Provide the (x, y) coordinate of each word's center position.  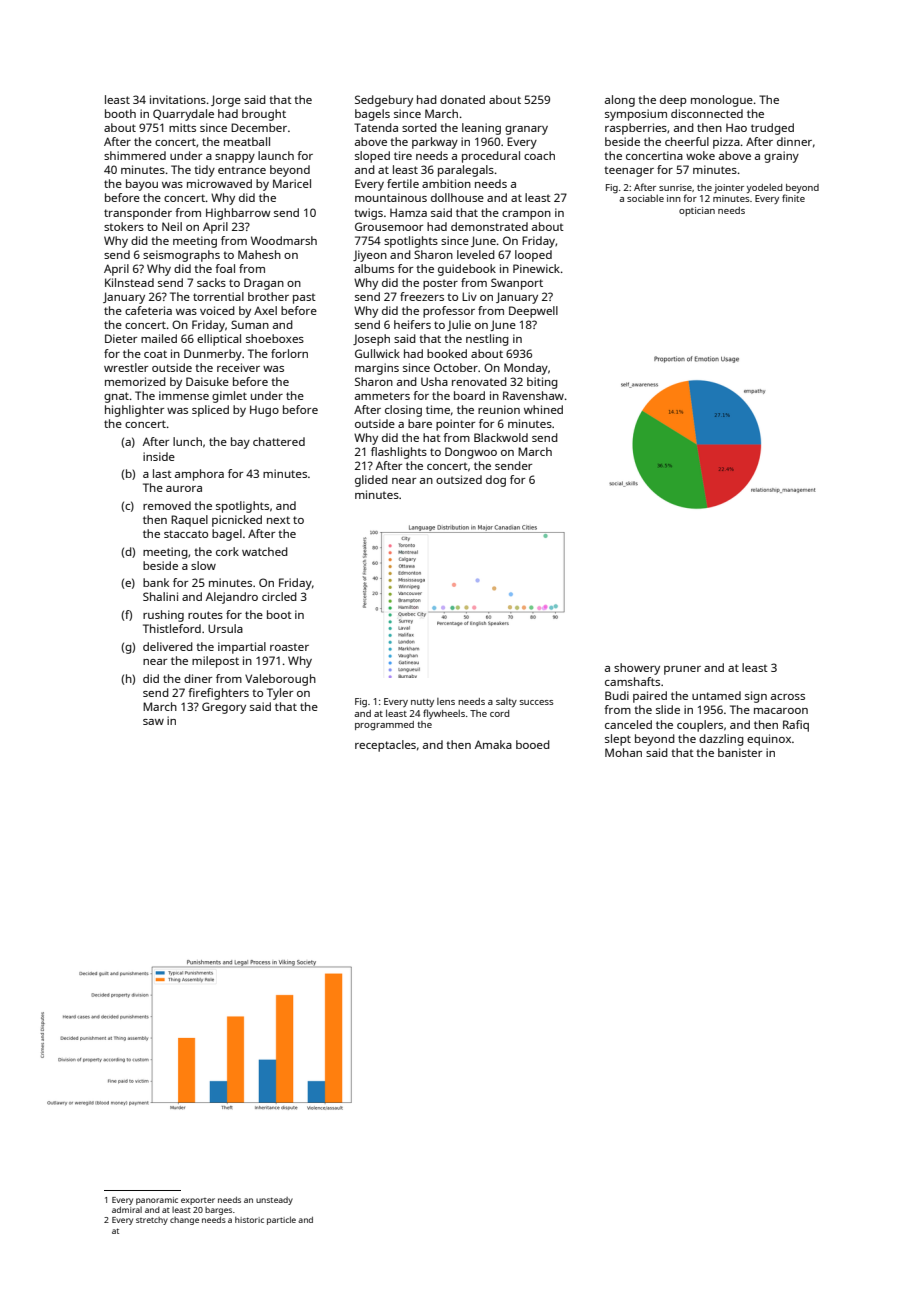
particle (281, 1220)
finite (793, 198)
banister (740, 752)
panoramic (157, 1201)
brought (264, 115)
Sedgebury (384, 101)
